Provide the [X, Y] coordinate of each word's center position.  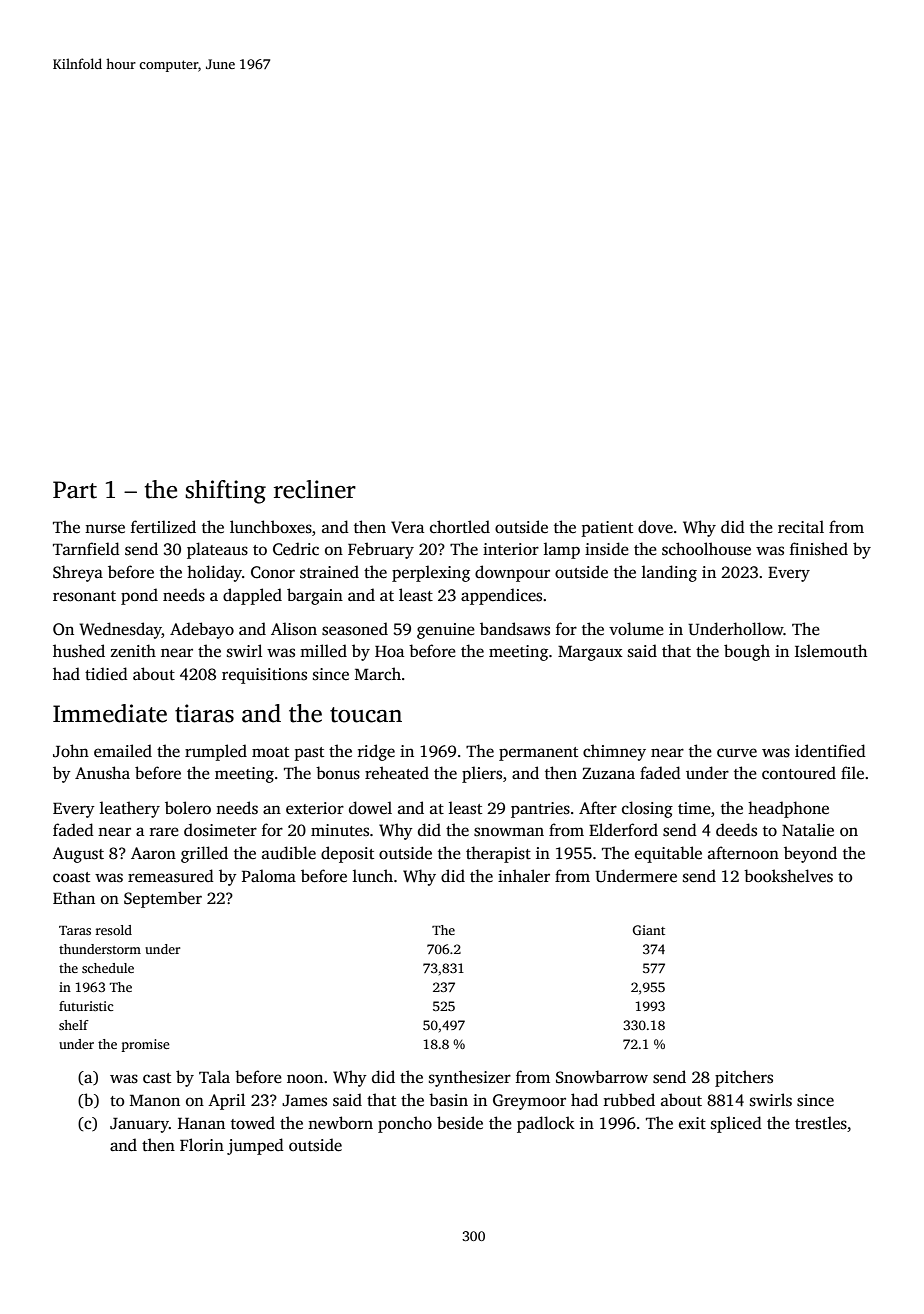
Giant [649, 930]
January [139, 1125]
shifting [225, 492]
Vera [407, 527]
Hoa [389, 651]
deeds [736, 830]
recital [801, 527]
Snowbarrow [602, 1077]
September [163, 899]
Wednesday [120, 630]
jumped [255, 1146]
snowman [509, 832]
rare [164, 831]
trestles [821, 1123]
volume [636, 629]
